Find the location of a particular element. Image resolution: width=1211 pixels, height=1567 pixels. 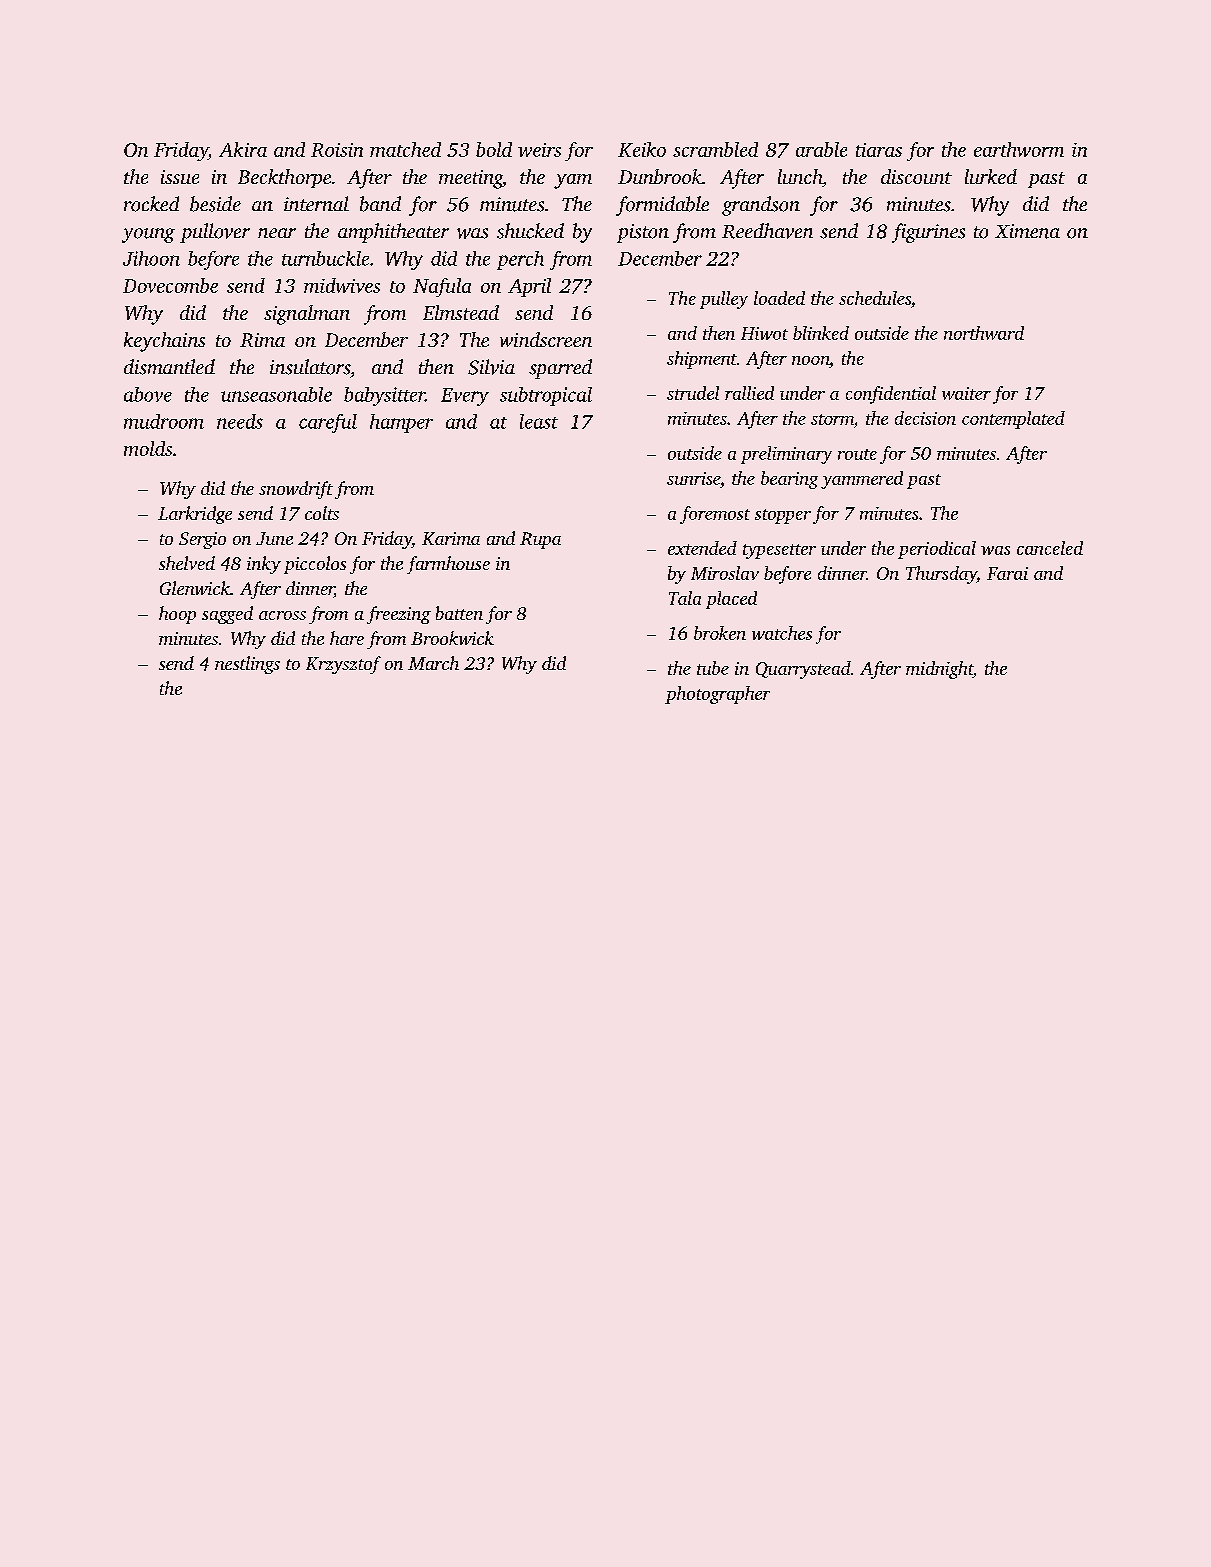

lurked is located at coordinates (991, 176).
